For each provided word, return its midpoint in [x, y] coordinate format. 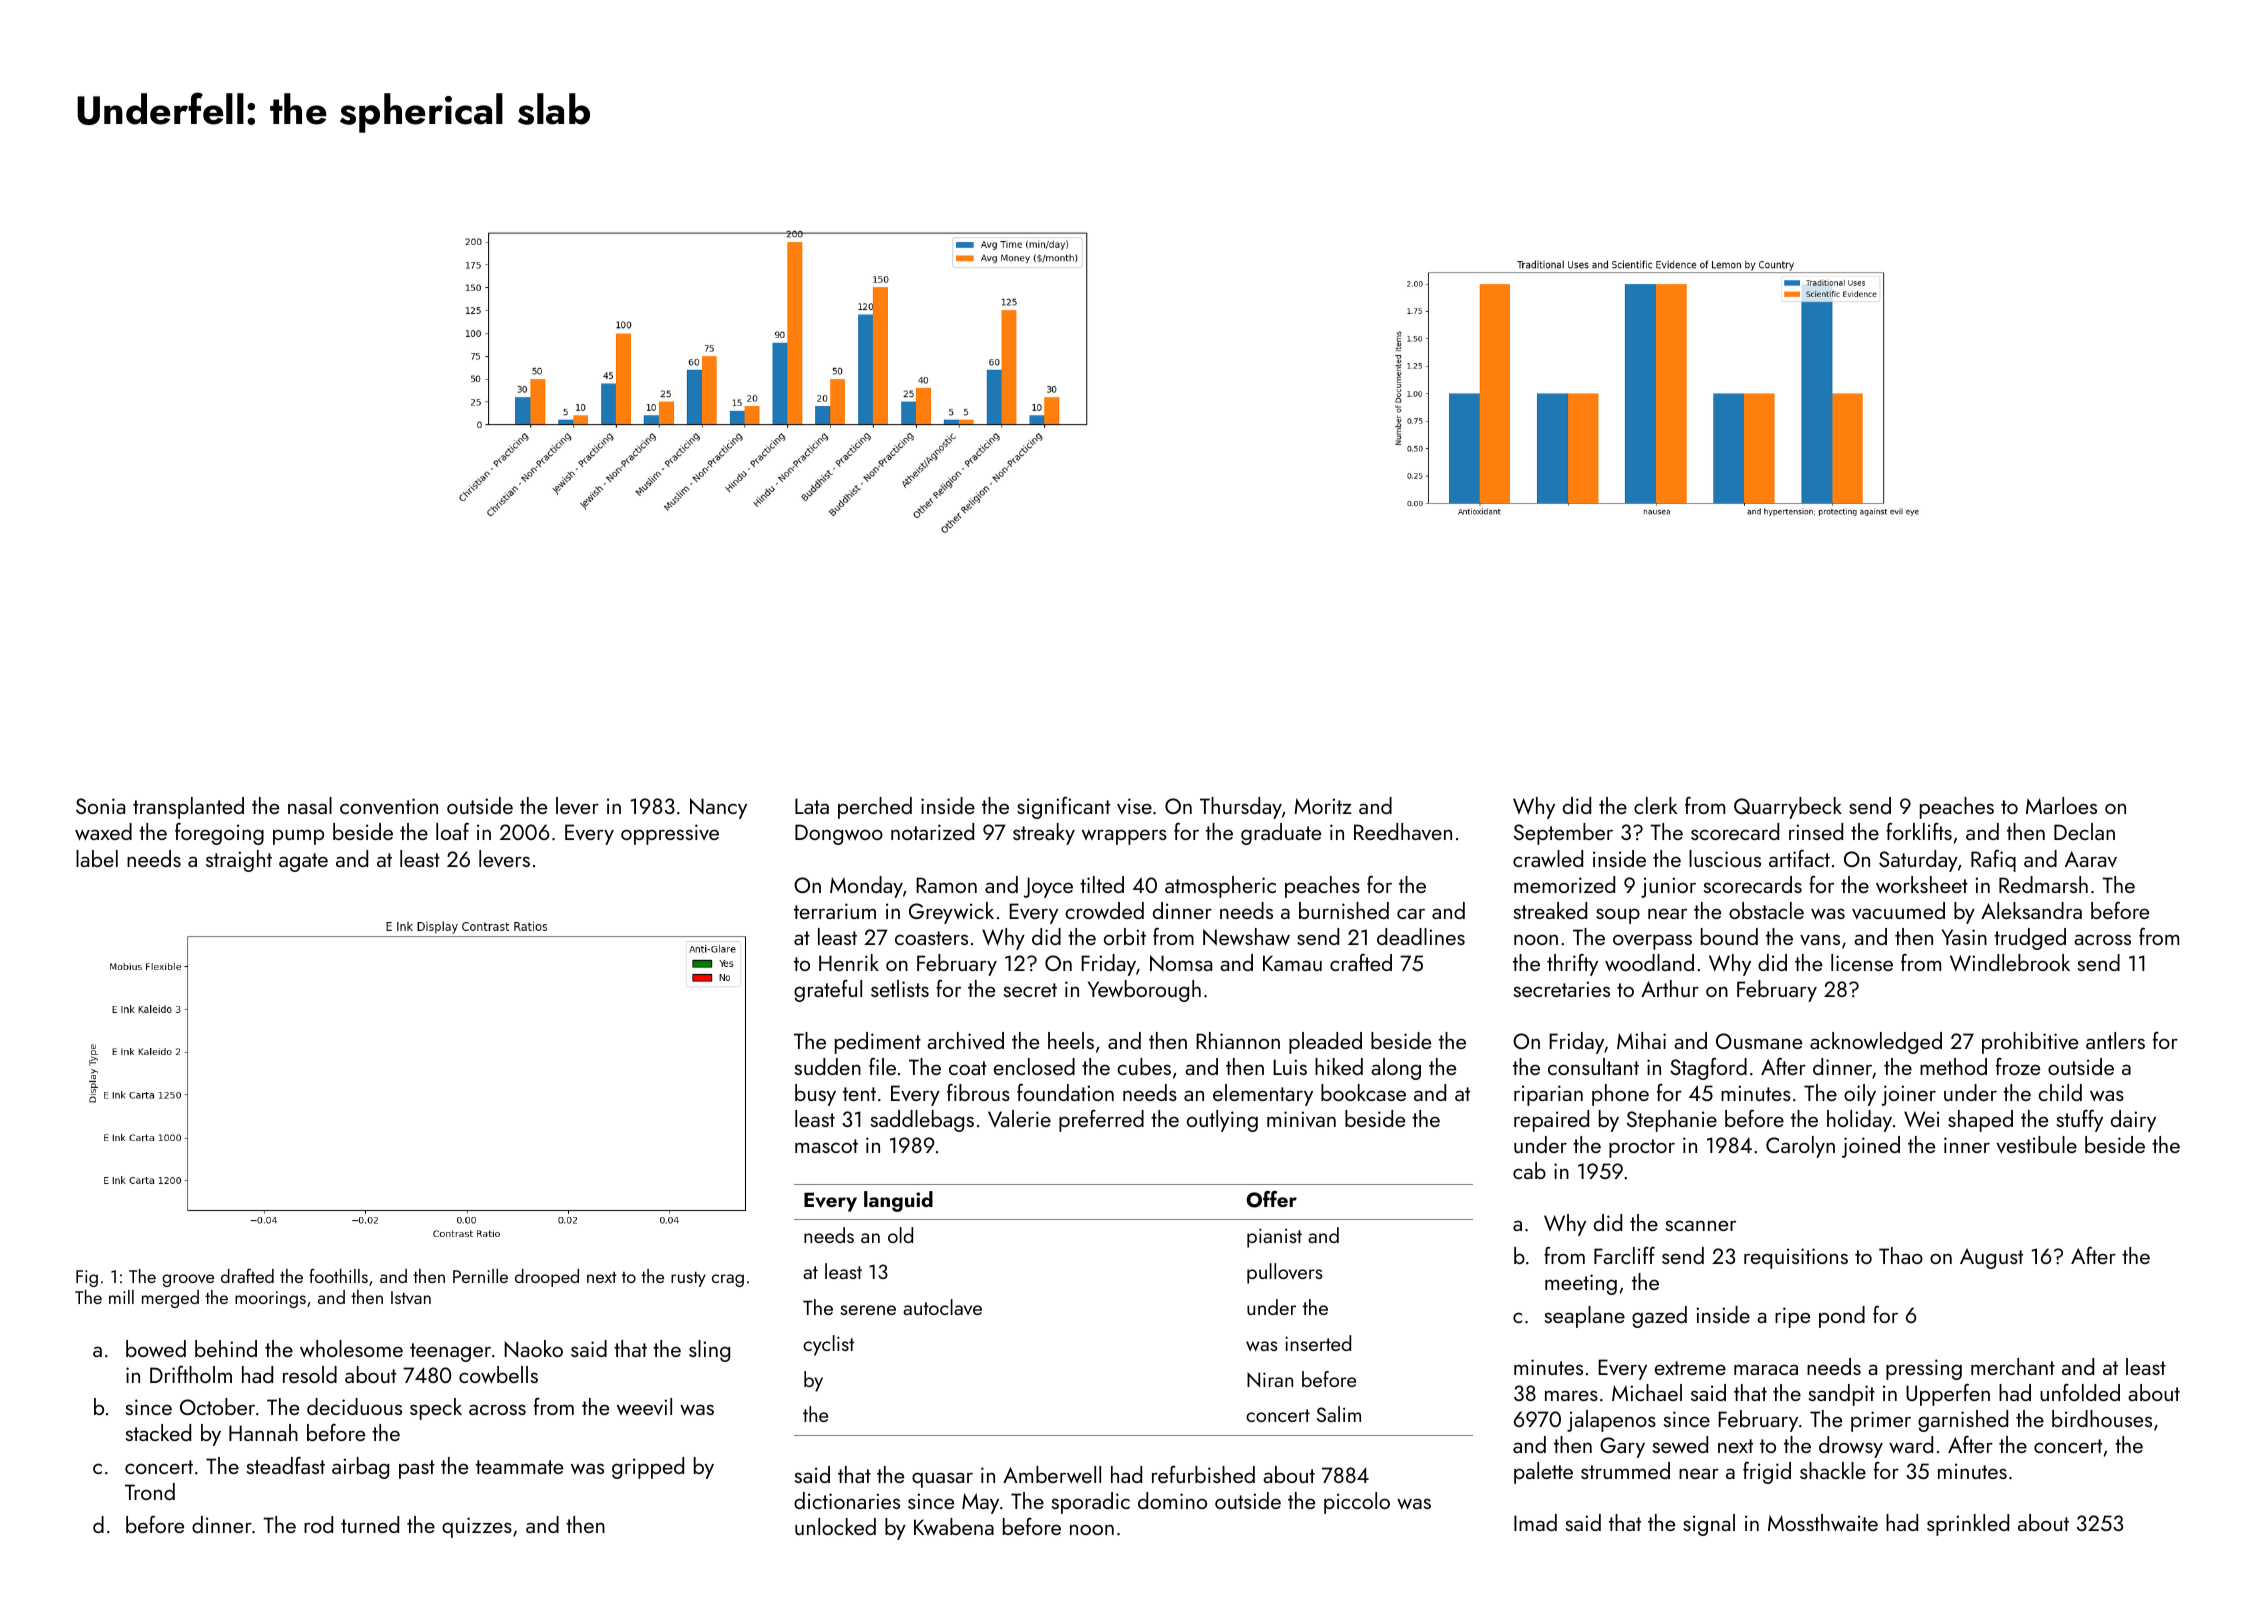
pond [1842, 1317]
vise [1134, 806]
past [417, 1469]
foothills [338, 1275]
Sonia [100, 806]
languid [898, 1201]
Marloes [2061, 805]
